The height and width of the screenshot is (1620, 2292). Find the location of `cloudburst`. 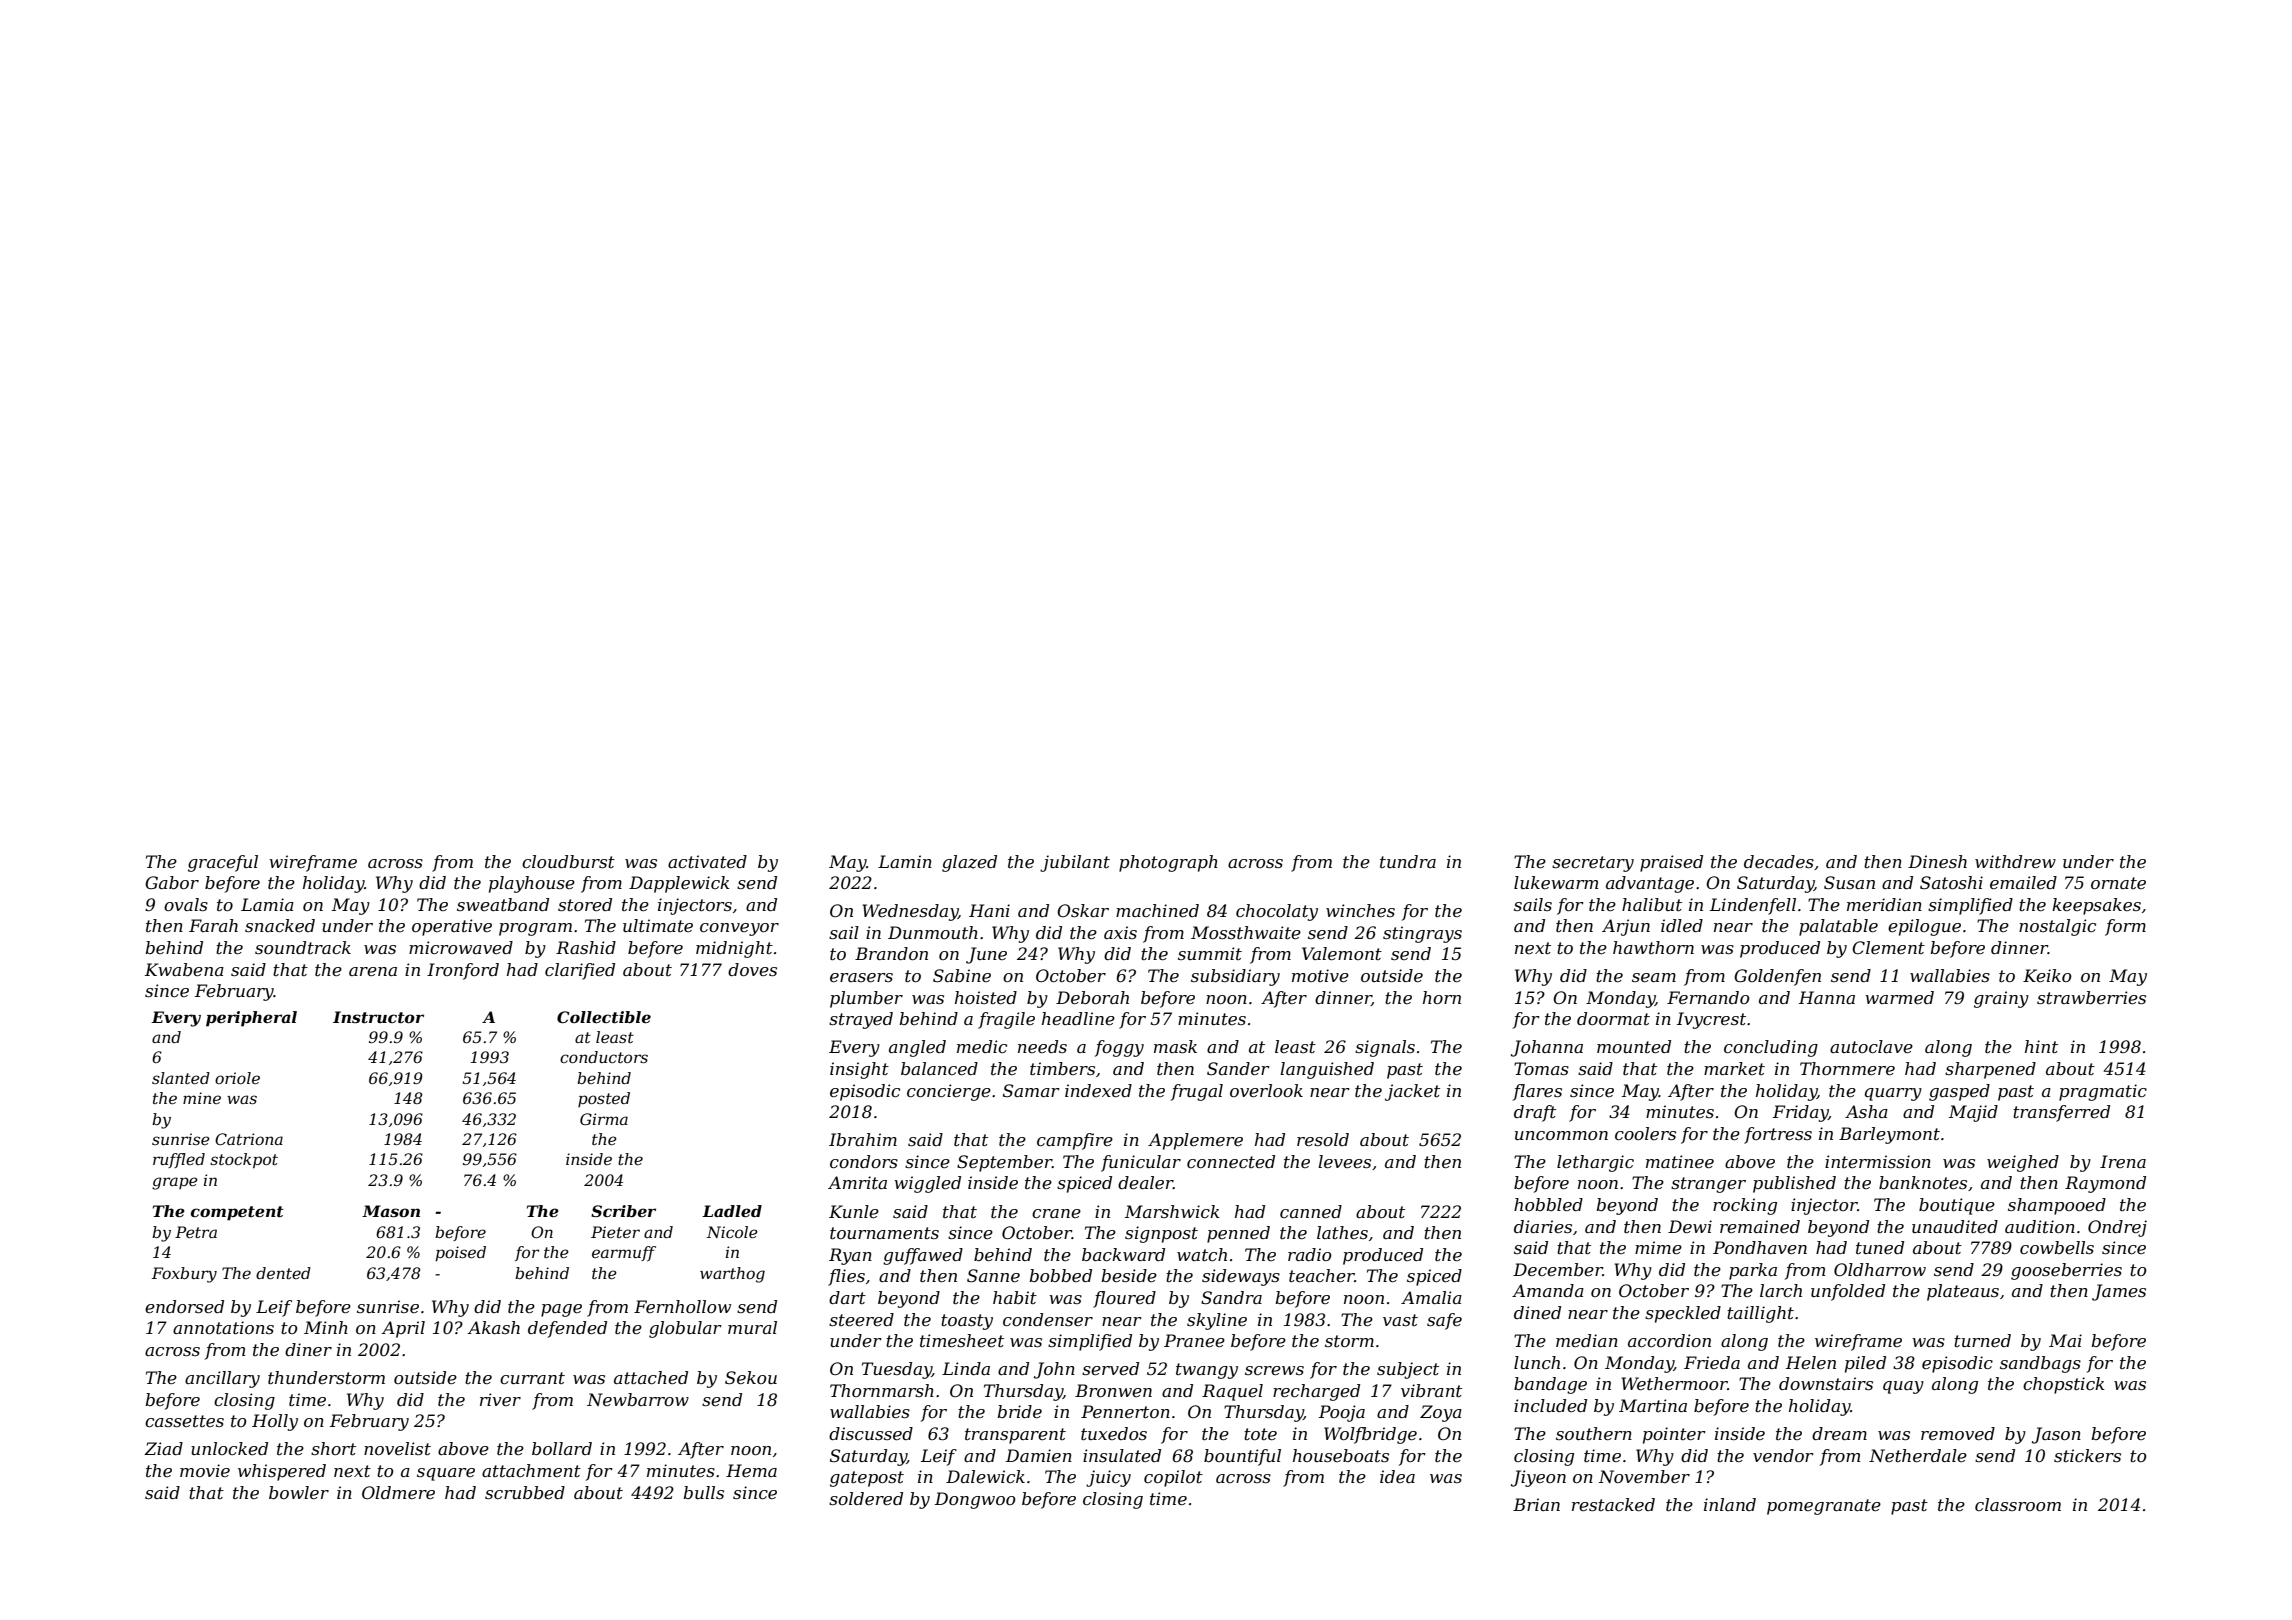

cloudburst is located at coordinates (568, 861).
